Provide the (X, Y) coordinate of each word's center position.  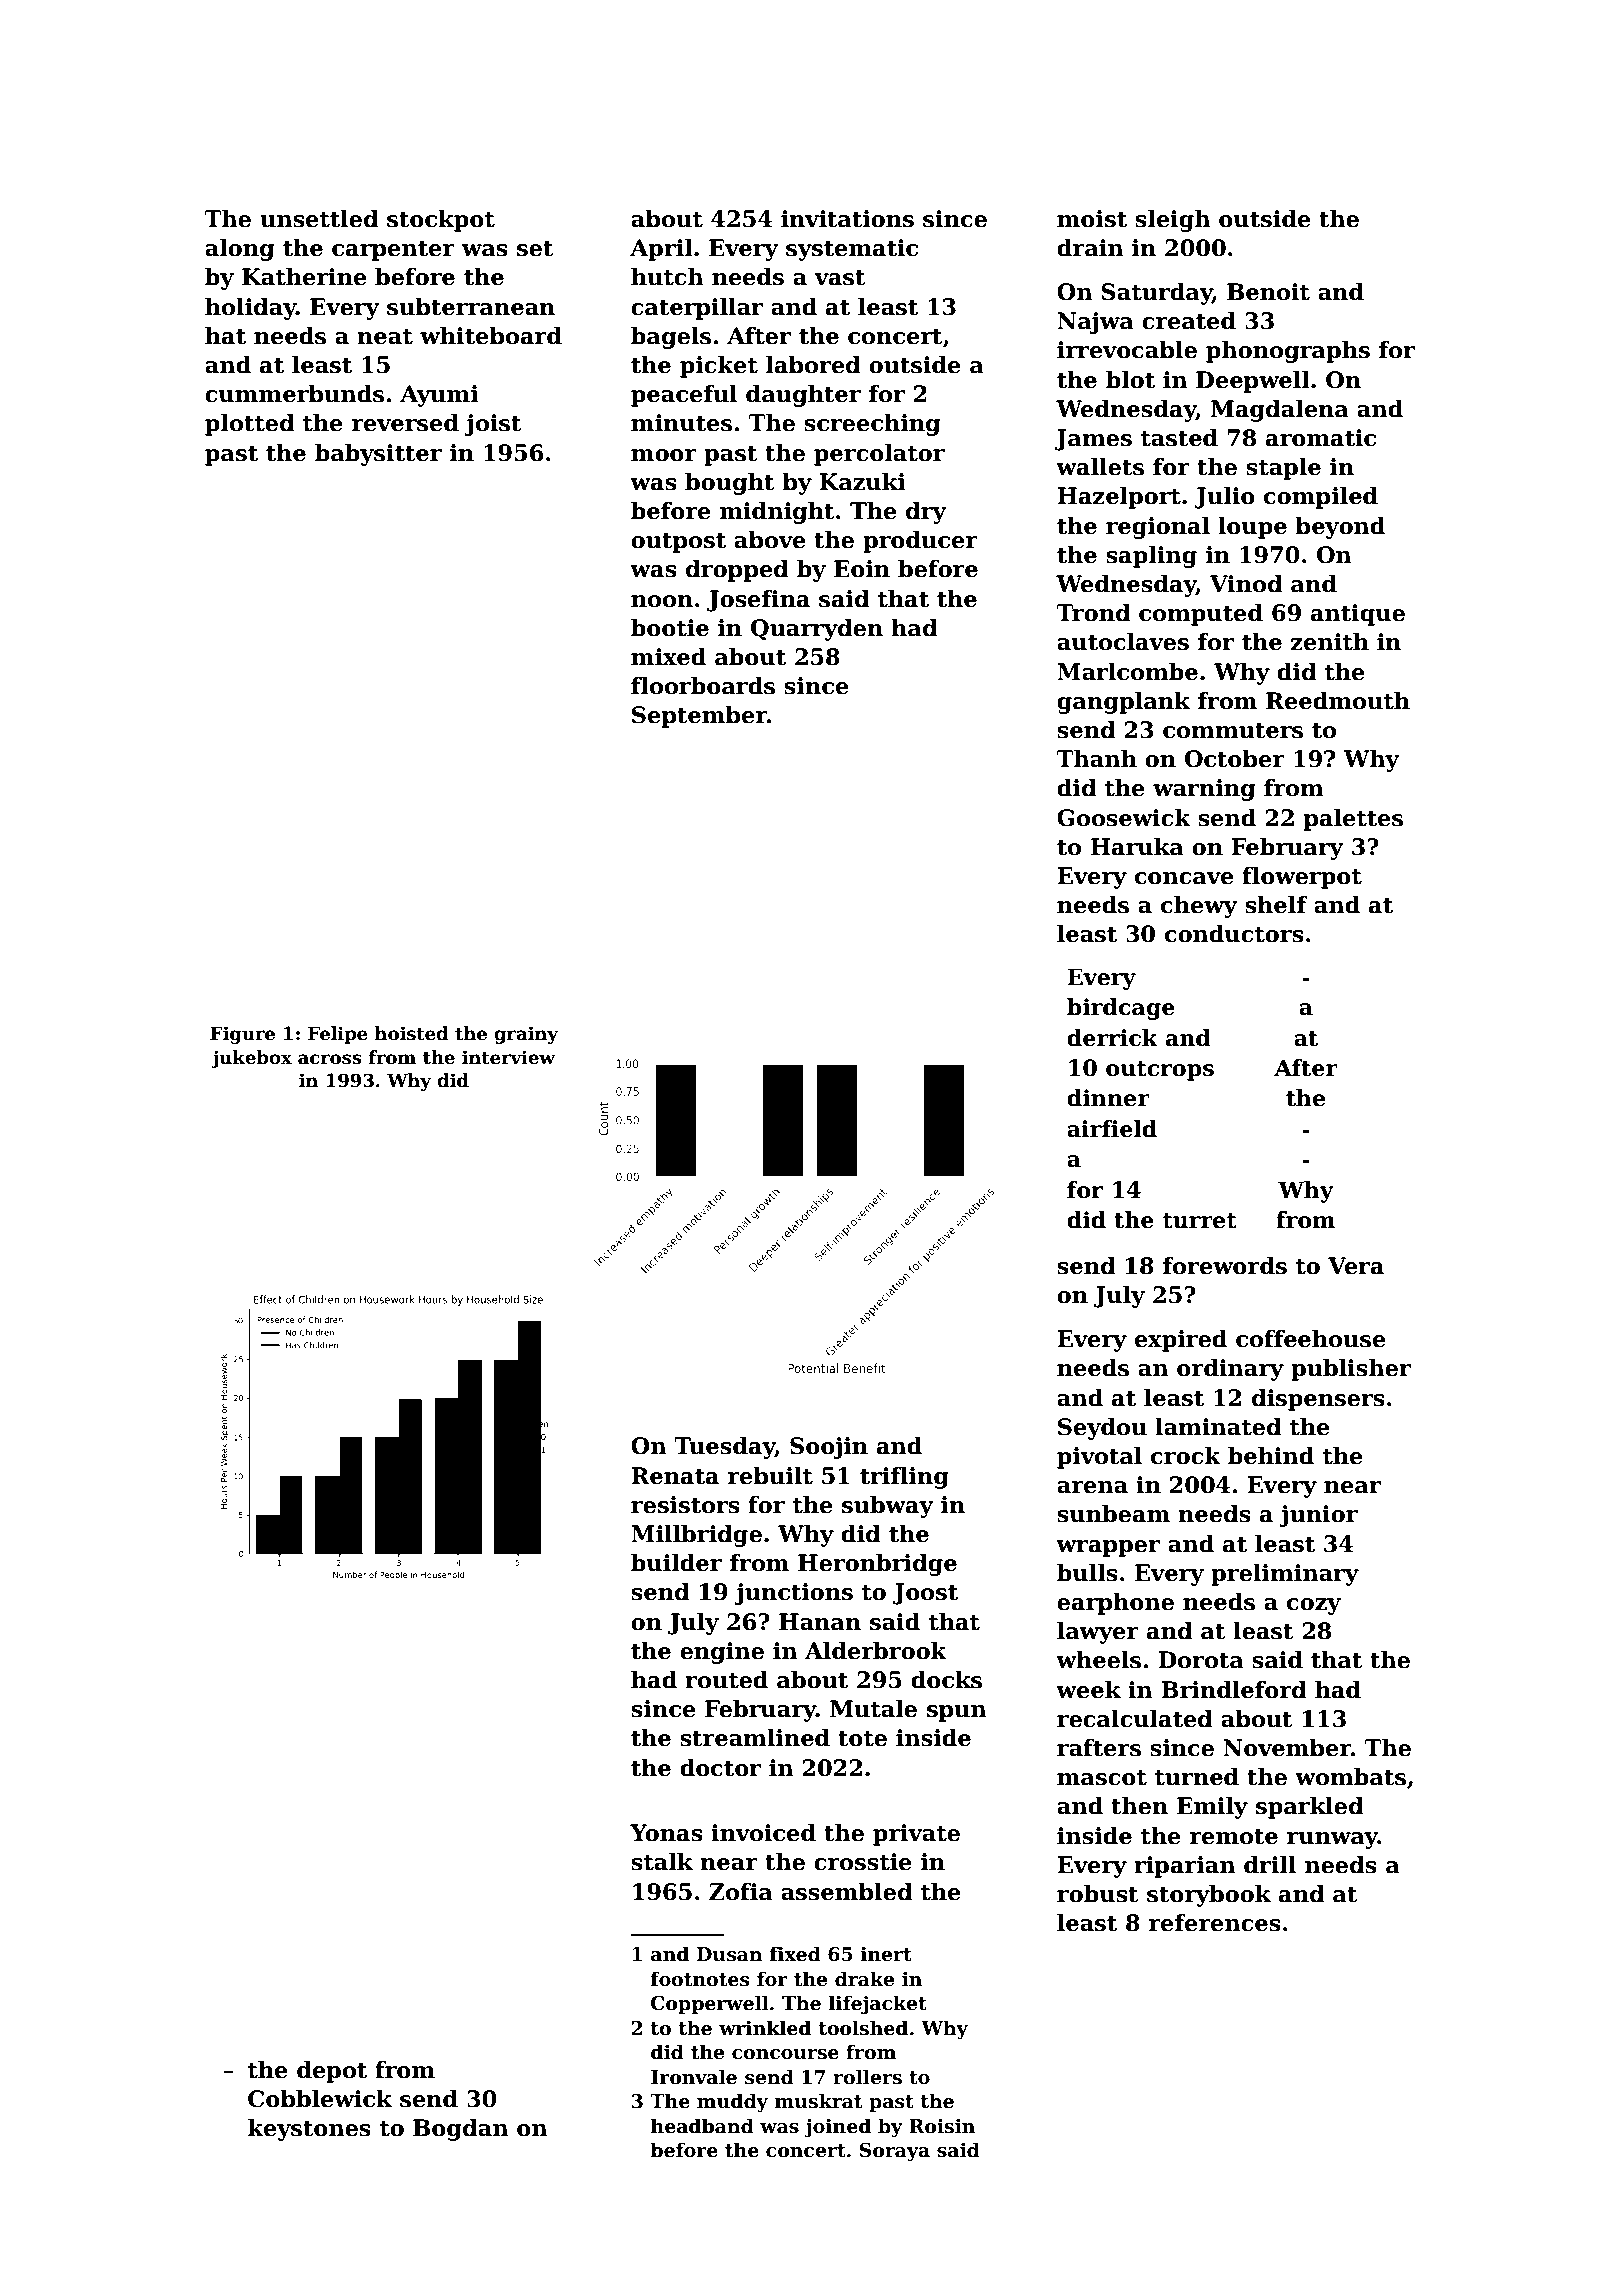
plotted (250, 425)
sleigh (1172, 221)
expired (1181, 1341)
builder (676, 1563)
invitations (847, 219)
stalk (662, 1862)
